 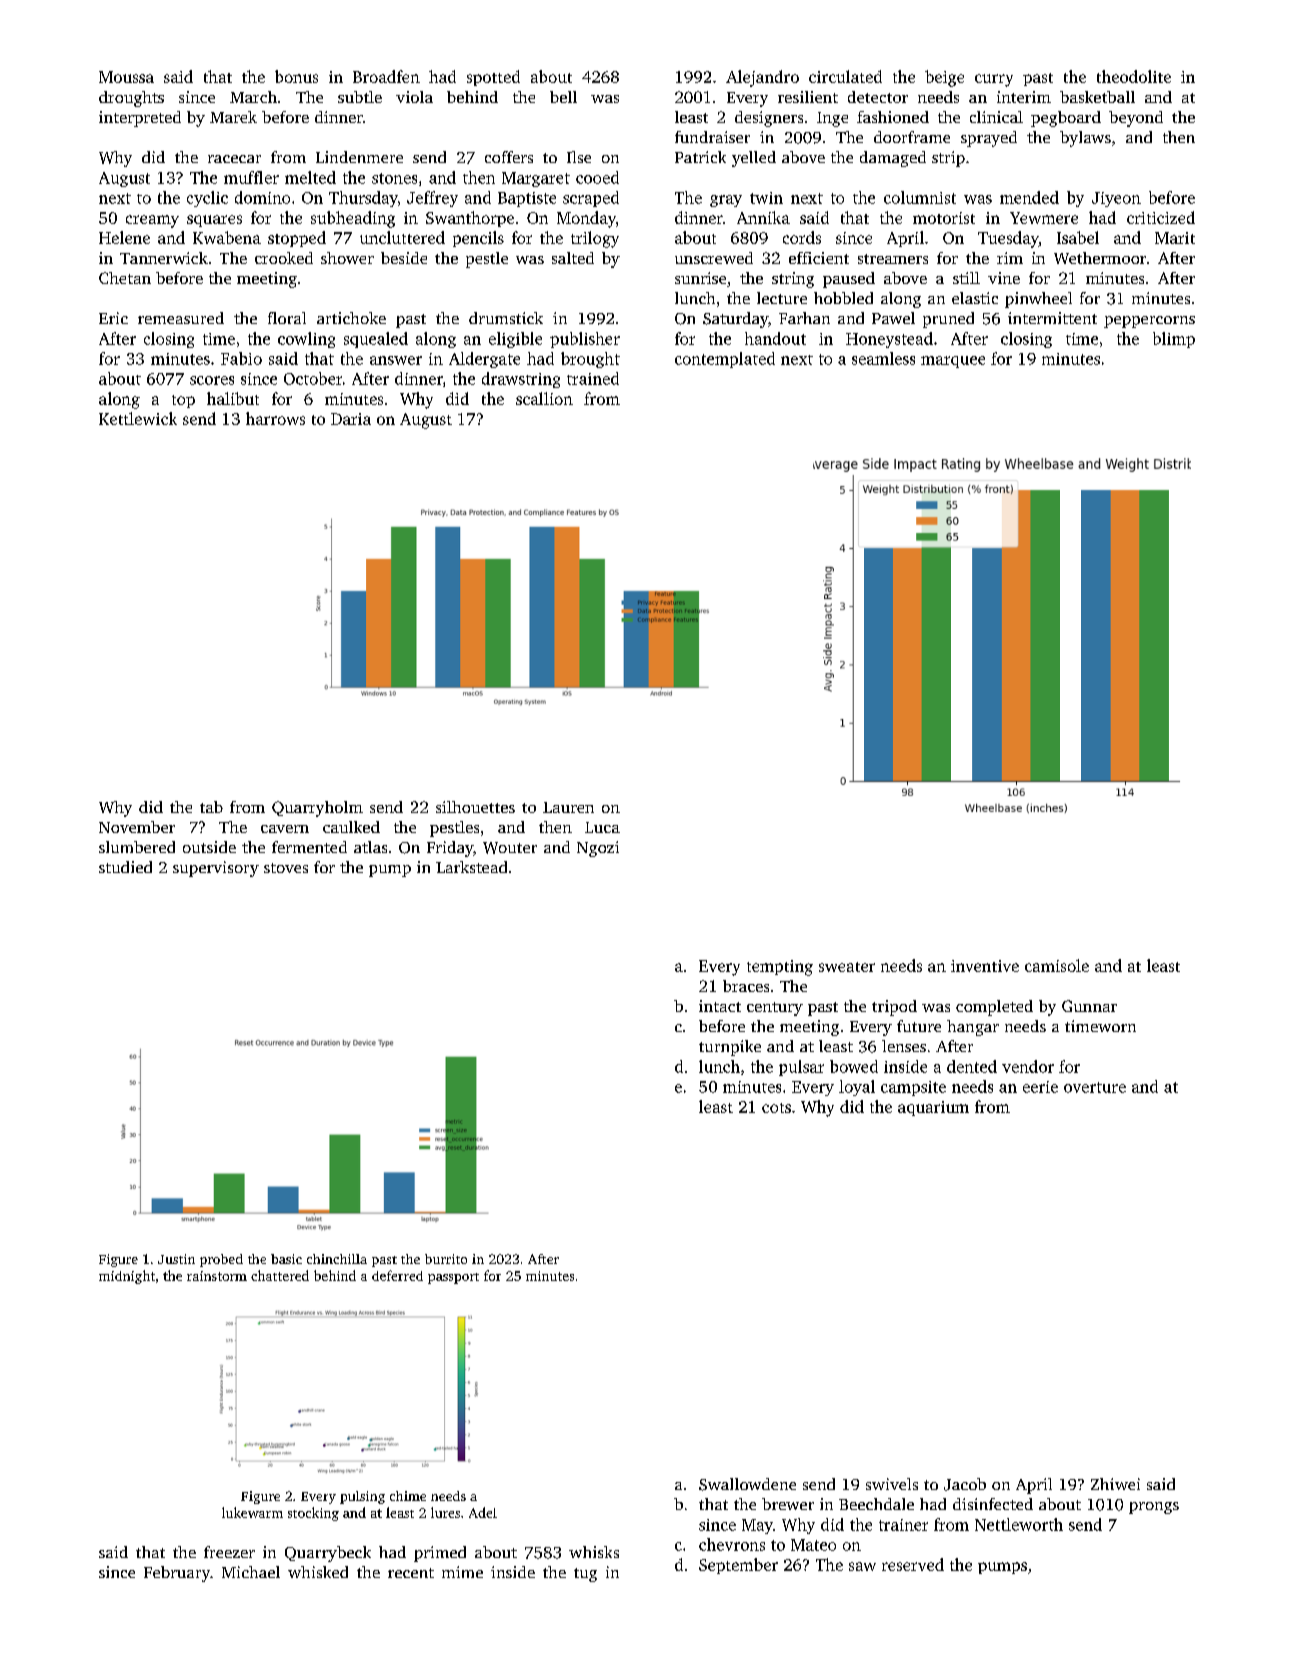 What do you see at coordinates (776, 1108) in the screenshot?
I see `cots` at bounding box center [776, 1108].
